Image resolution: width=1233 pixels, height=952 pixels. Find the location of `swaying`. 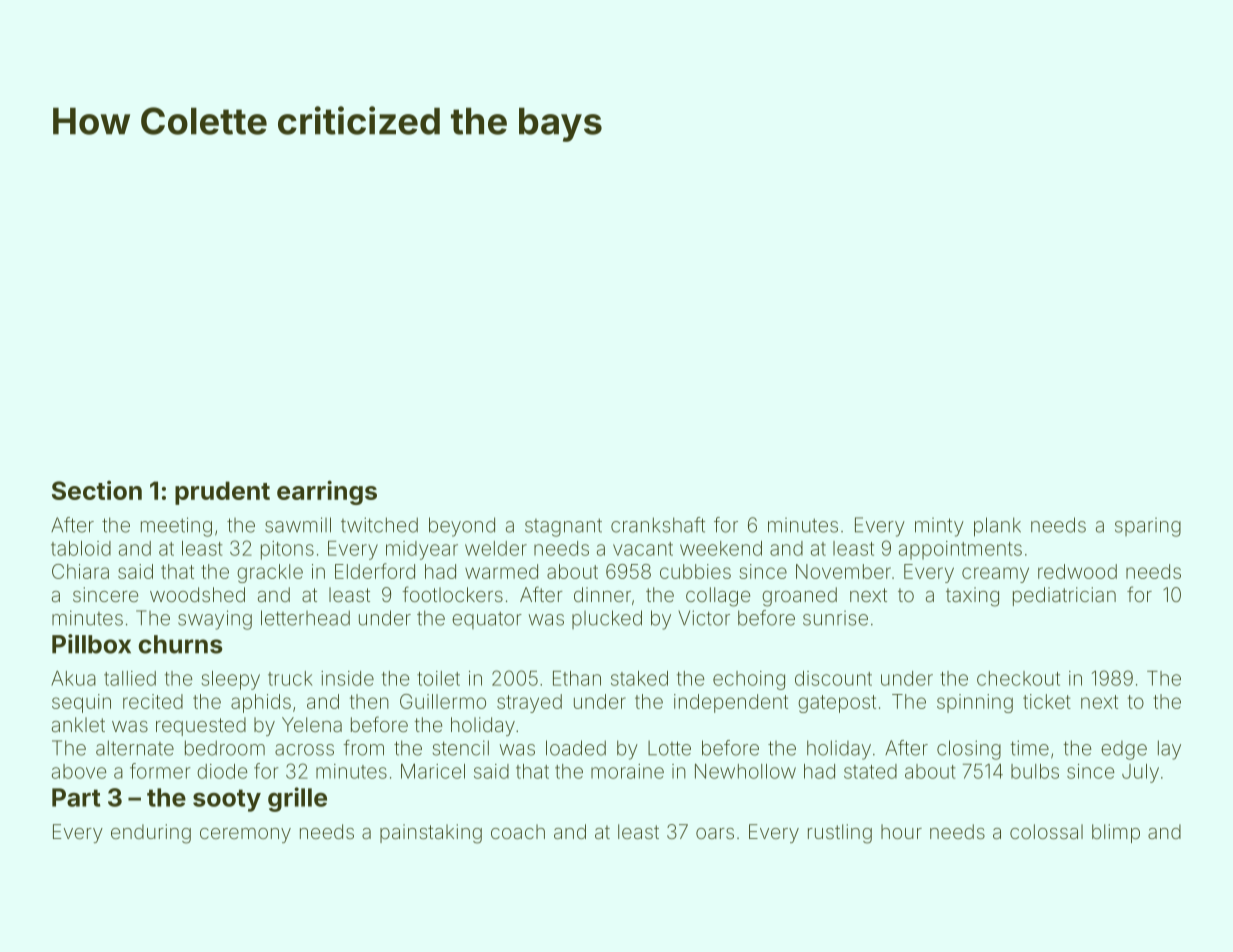

swaying is located at coordinates (215, 620).
